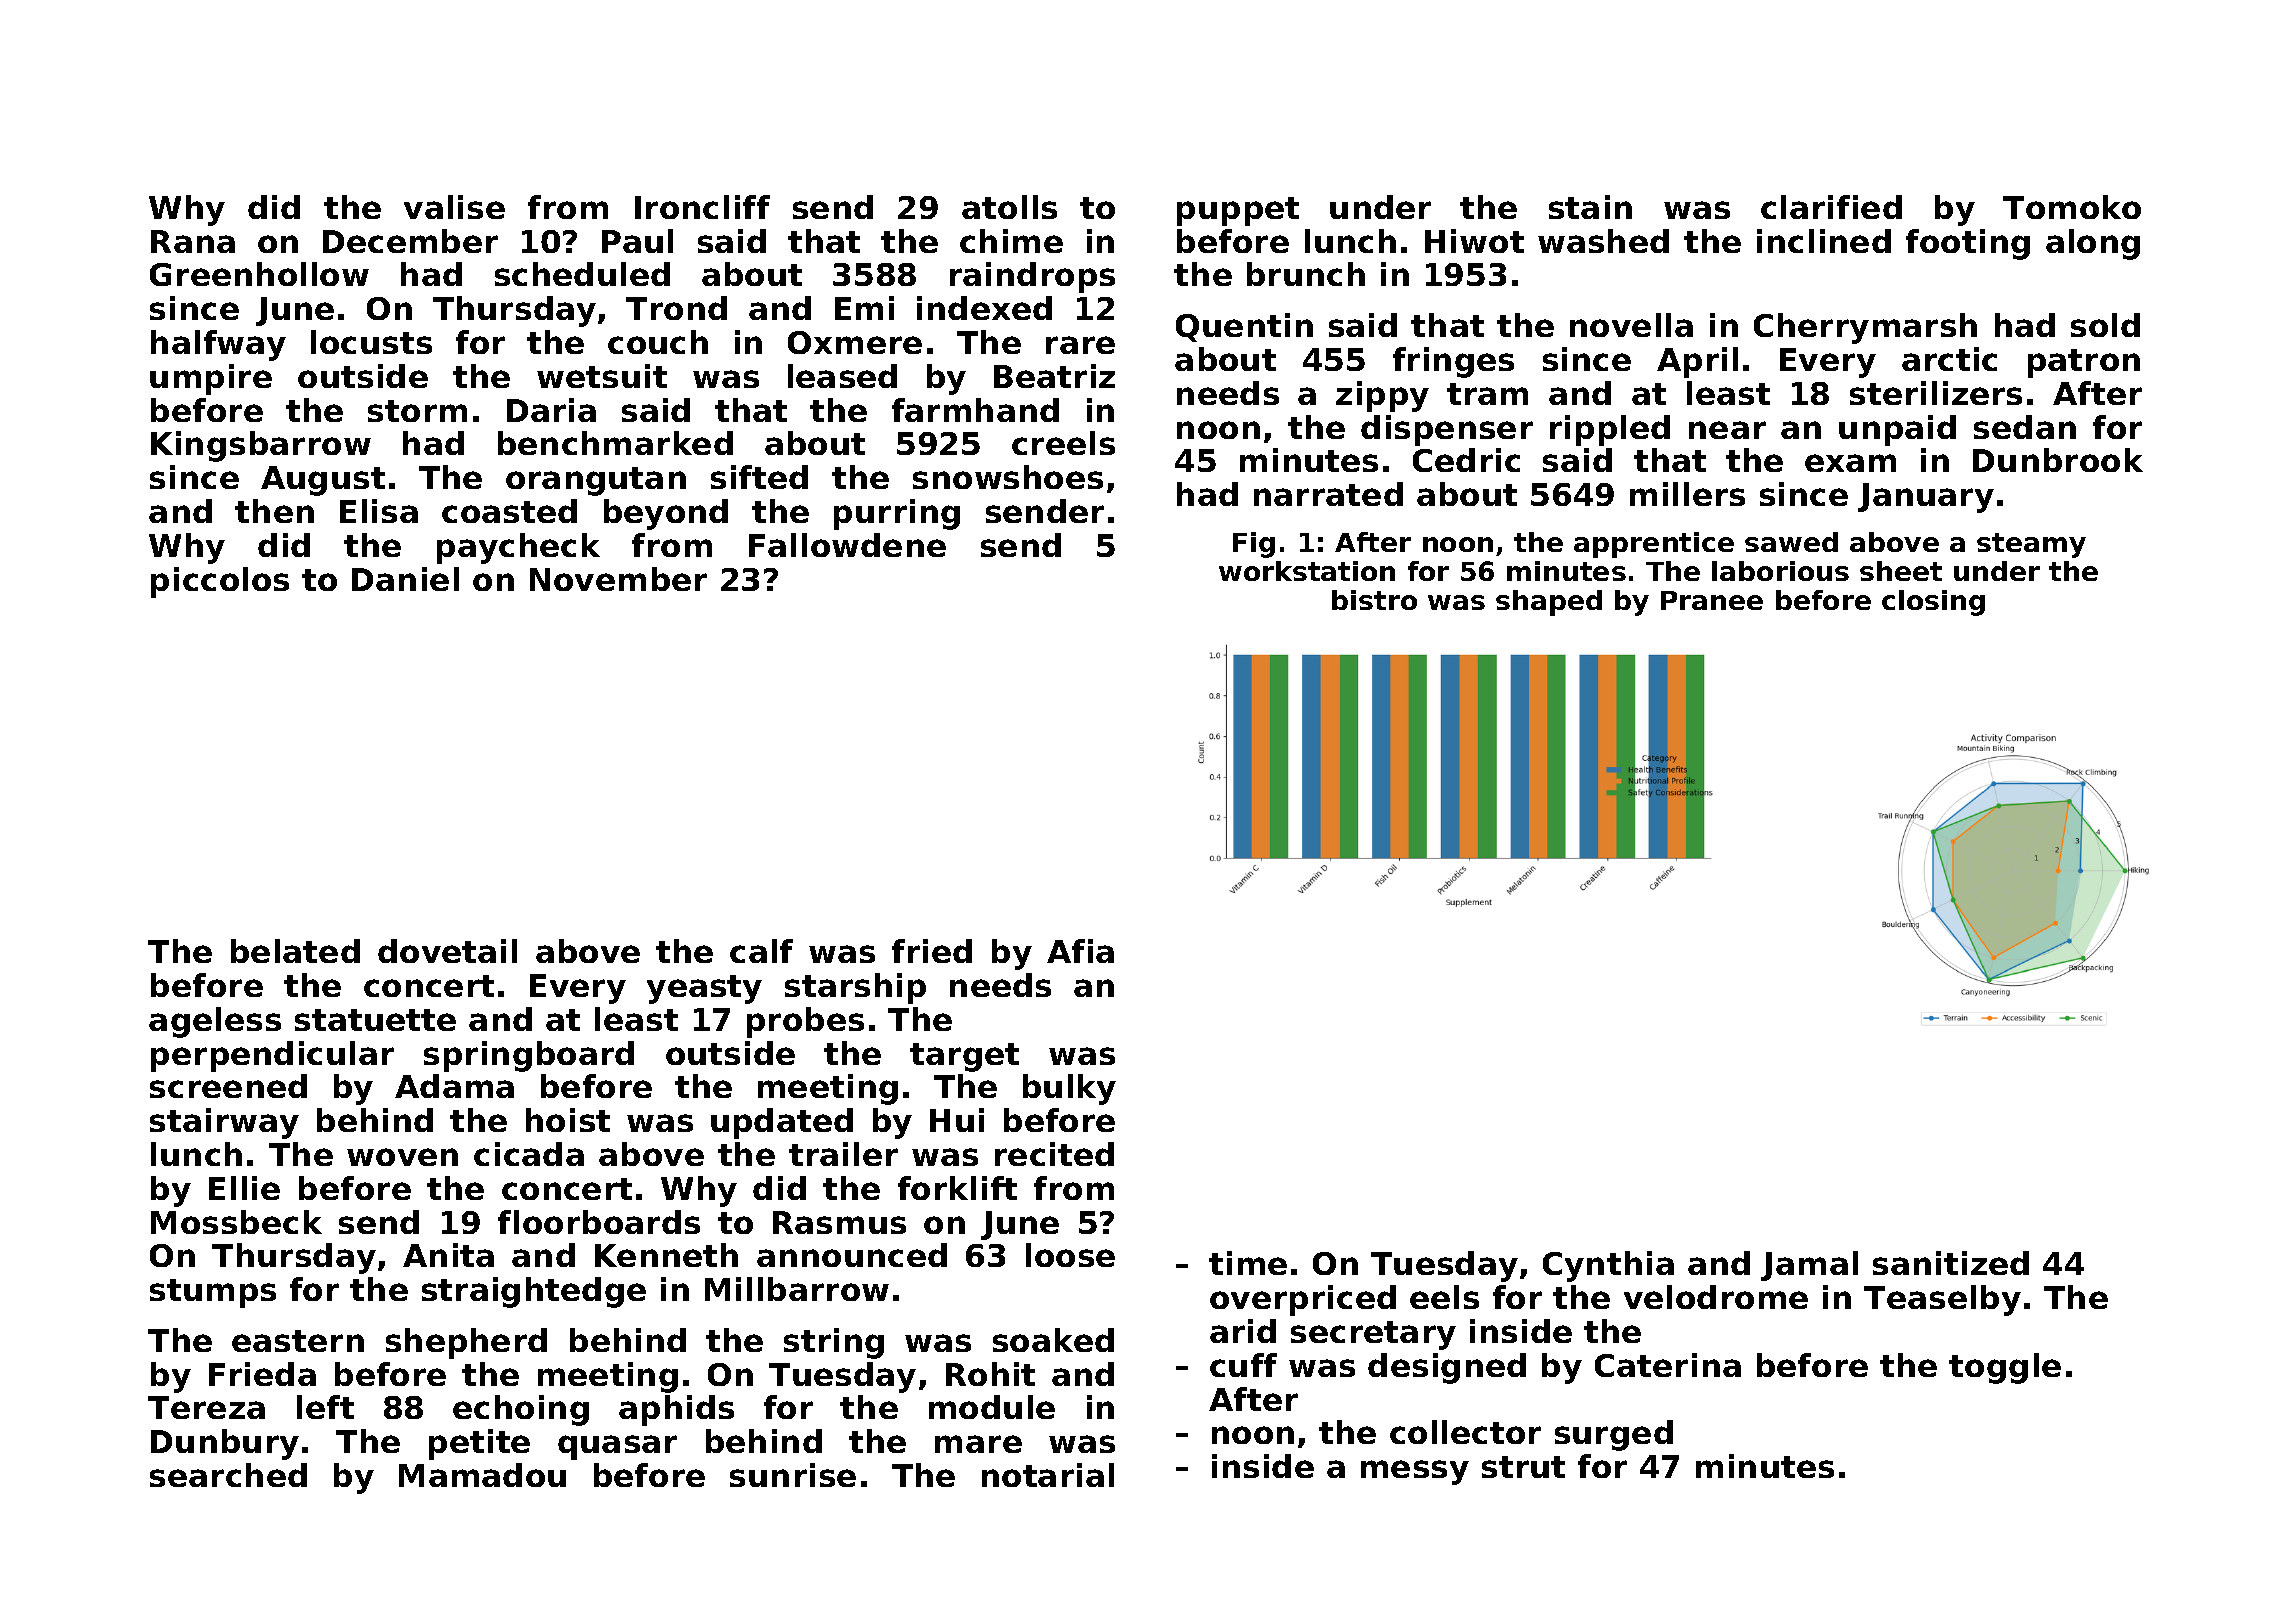 The image size is (2292, 1620). Describe the element at coordinates (1307, 571) in the document. I see `workstation` at that location.
